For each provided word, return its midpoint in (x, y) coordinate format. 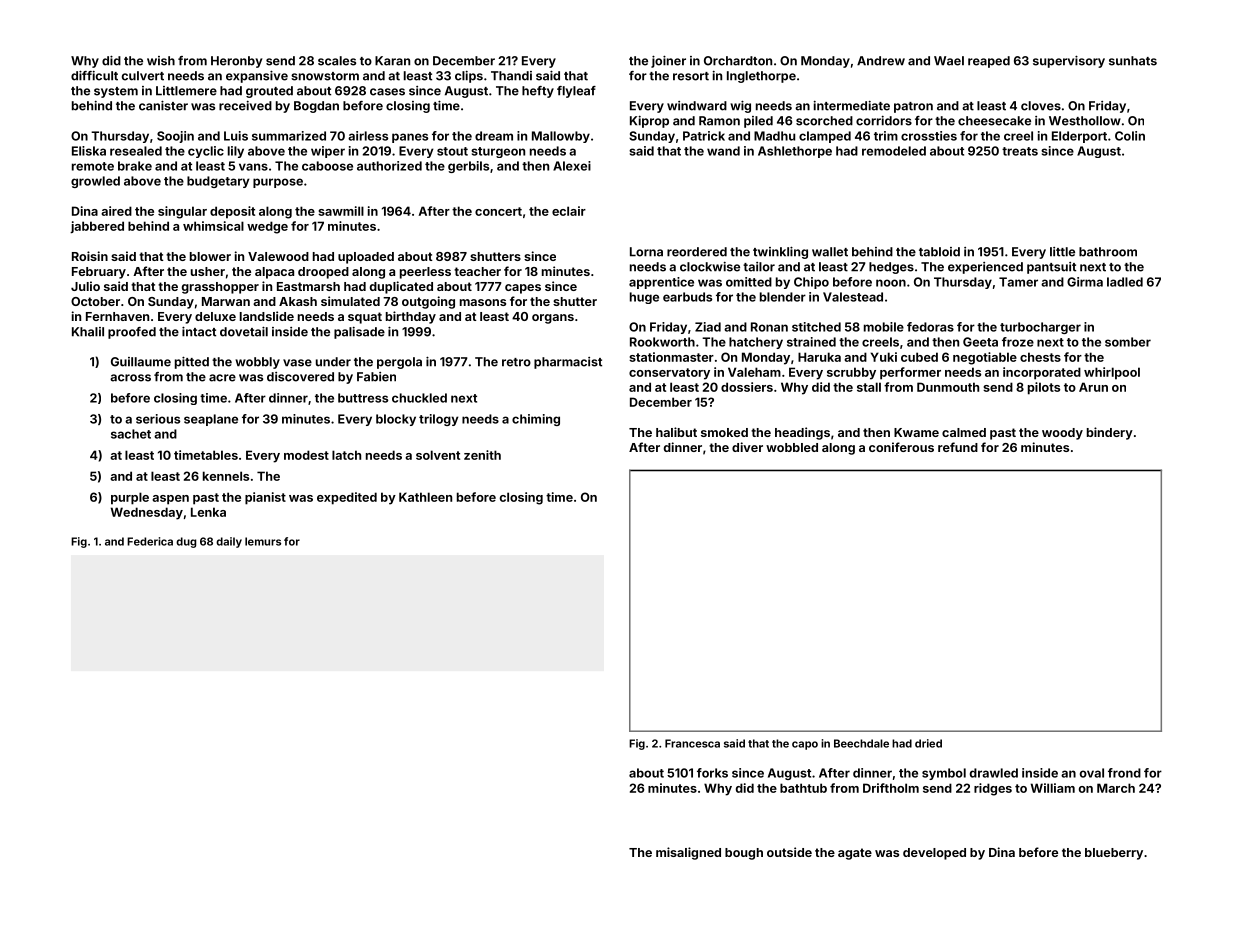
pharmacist (568, 363)
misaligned (688, 853)
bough (744, 854)
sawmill (341, 211)
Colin (1130, 136)
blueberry (1114, 854)
